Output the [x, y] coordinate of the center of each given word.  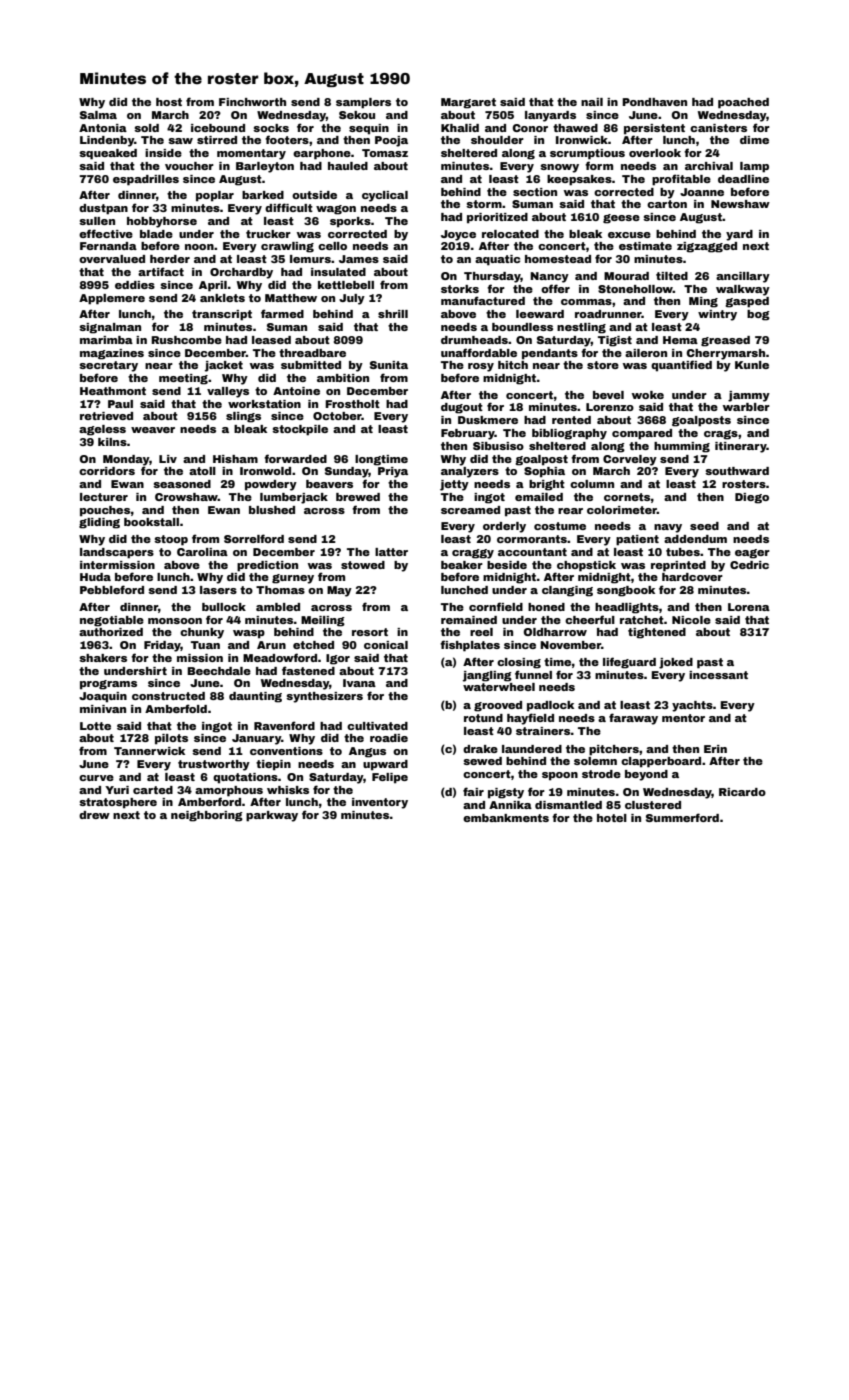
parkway [272, 816]
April [213, 286]
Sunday [347, 472]
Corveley [630, 460]
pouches [105, 511]
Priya [393, 472]
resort [370, 632]
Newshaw [740, 204]
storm [484, 204]
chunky [202, 633]
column [592, 484]
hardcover [692, 577]
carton [667, 204]
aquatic [497, 260]
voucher [189, 166]
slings [243, 417]
